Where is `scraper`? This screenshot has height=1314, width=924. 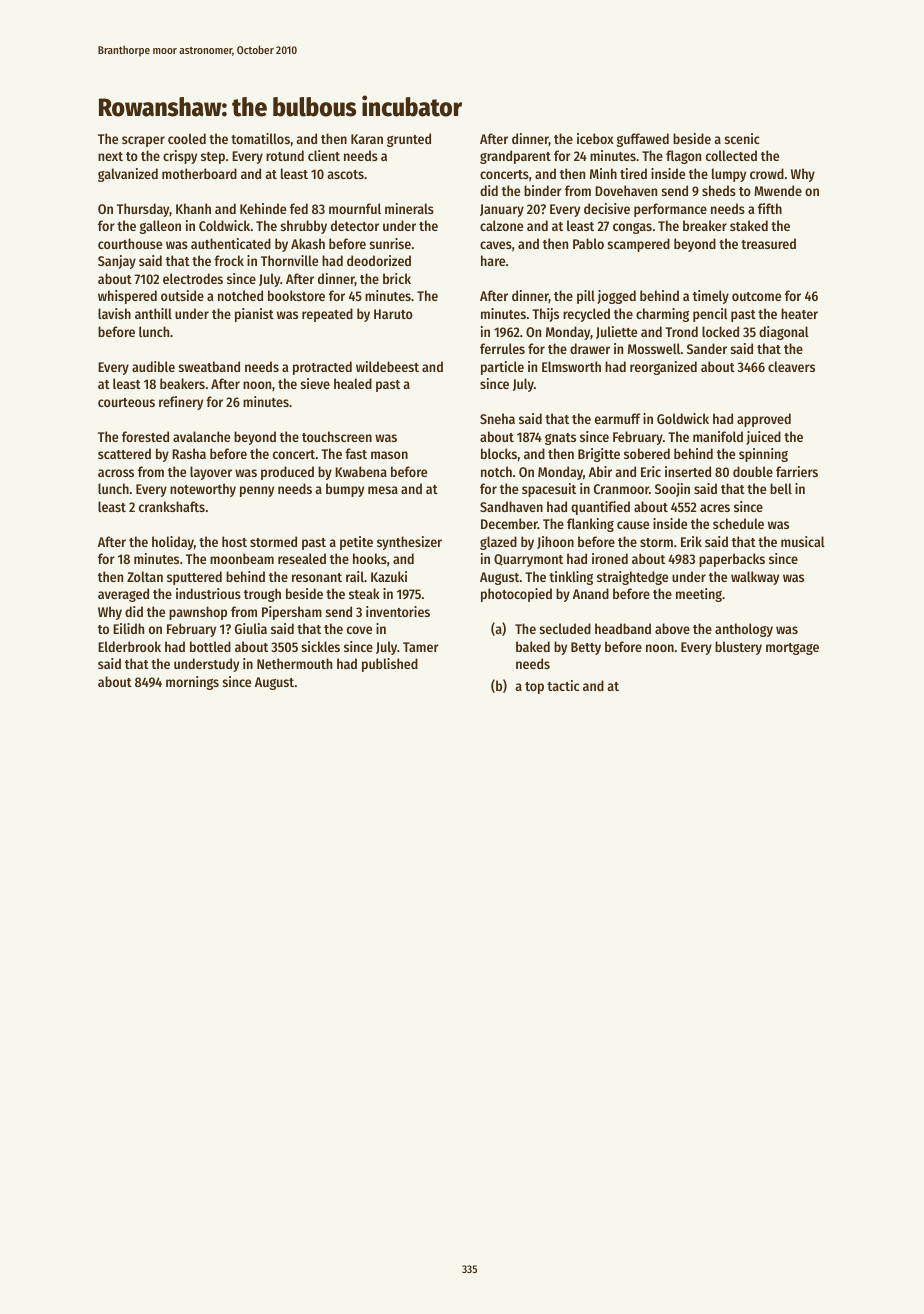
scraper is located at coordinates (143, 141).
